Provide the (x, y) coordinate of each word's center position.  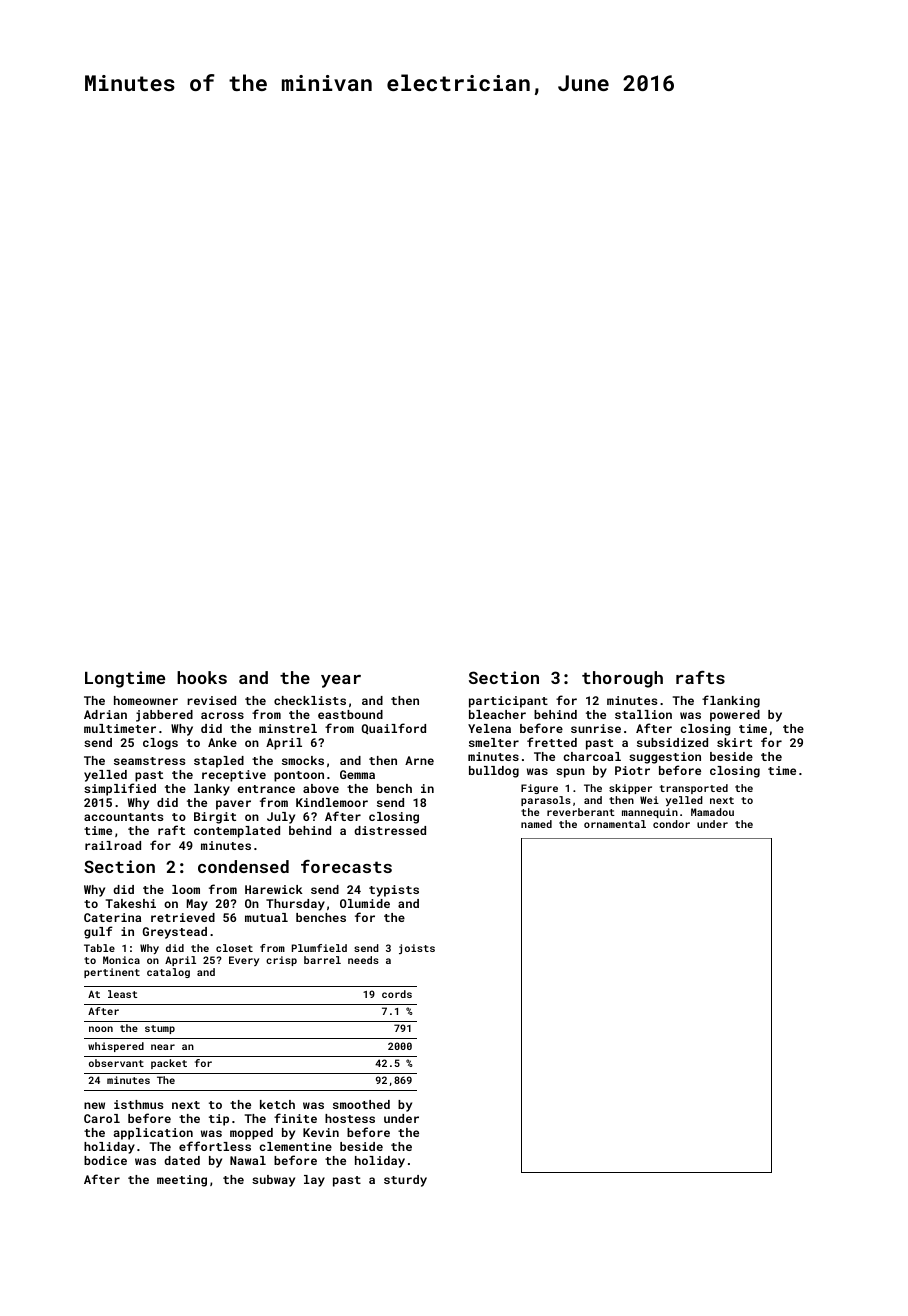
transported (694, 789)
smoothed (361, 1104)
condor (671, 824)
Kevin (321, 1132)
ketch (277, 1104)
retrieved (183, 917)
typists (394, 891)
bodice (105, 1160)
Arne (419, 760)
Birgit (215, 818)
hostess (350, 1118)
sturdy (405, 1181)
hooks (202, 677)
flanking (731, 701)
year (341, 681)
